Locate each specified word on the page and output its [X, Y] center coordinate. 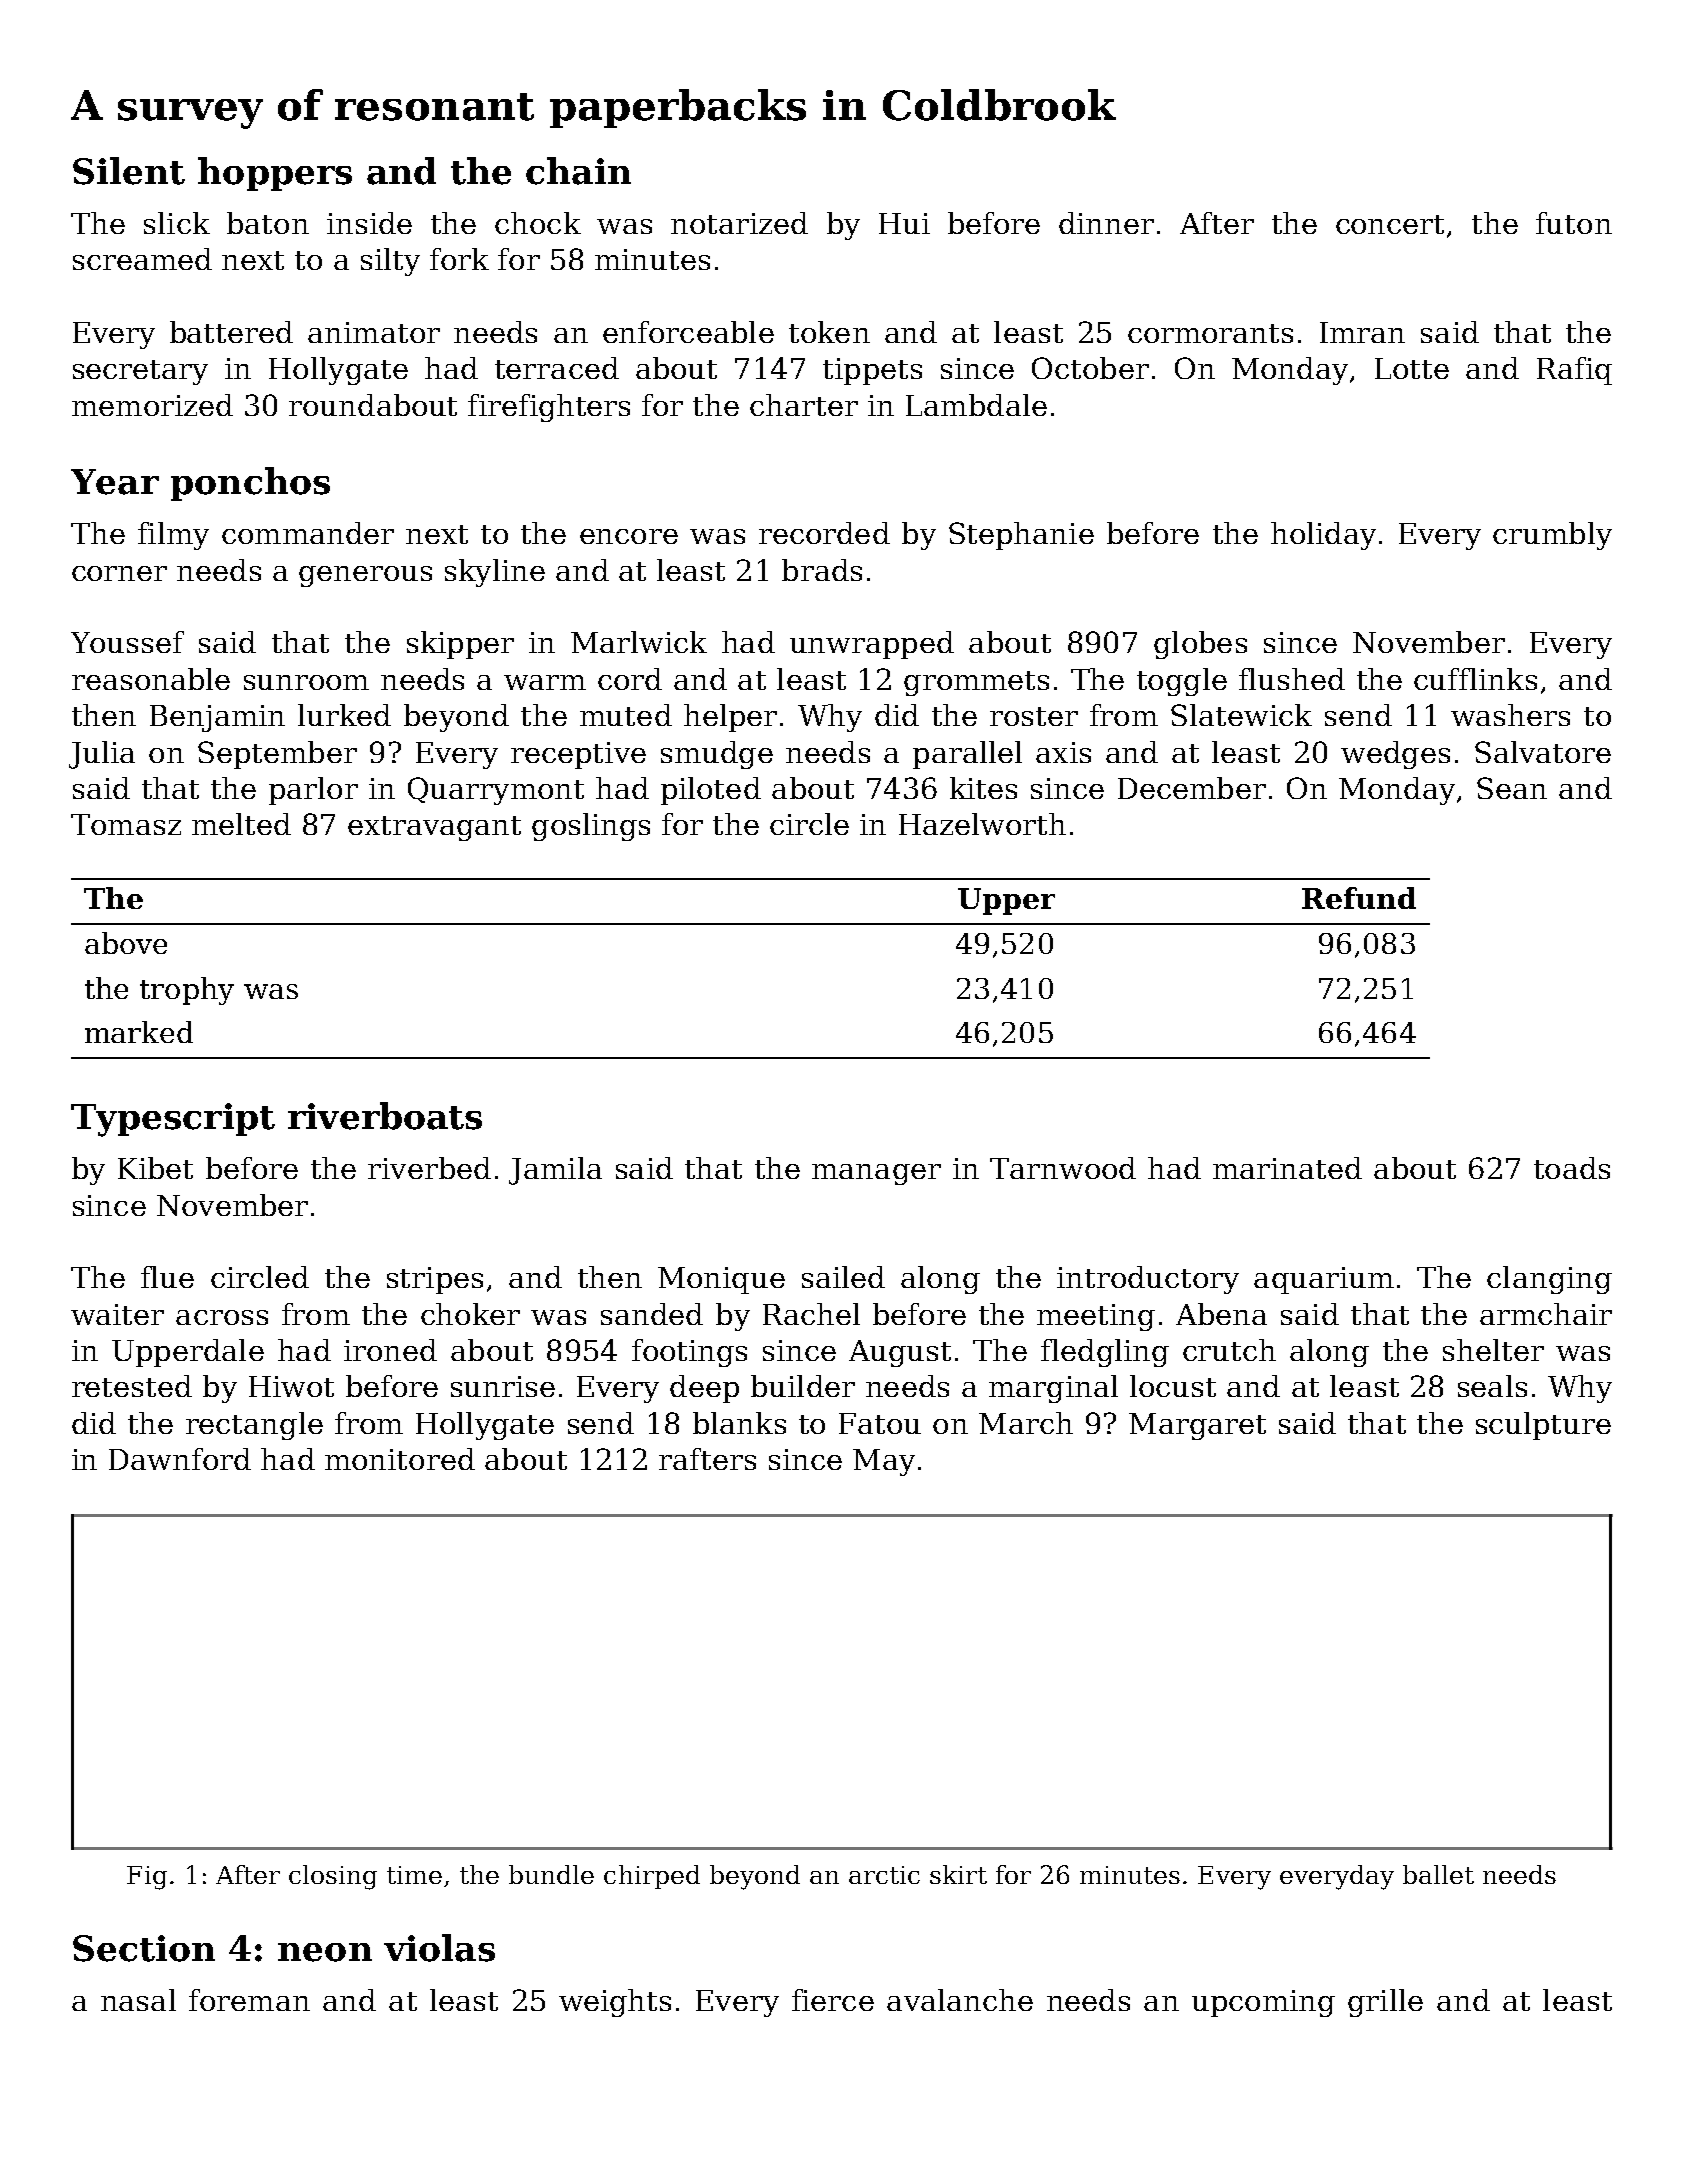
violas [439, 1948]
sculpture [1543, 1426]
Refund [1359, 898]
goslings [591, 827]
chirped [652, 1877]
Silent [129, 171]
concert [1390, 224]
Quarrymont [496, 791]
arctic [884, 1875]
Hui [904, 223]
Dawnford [180, 1459]
